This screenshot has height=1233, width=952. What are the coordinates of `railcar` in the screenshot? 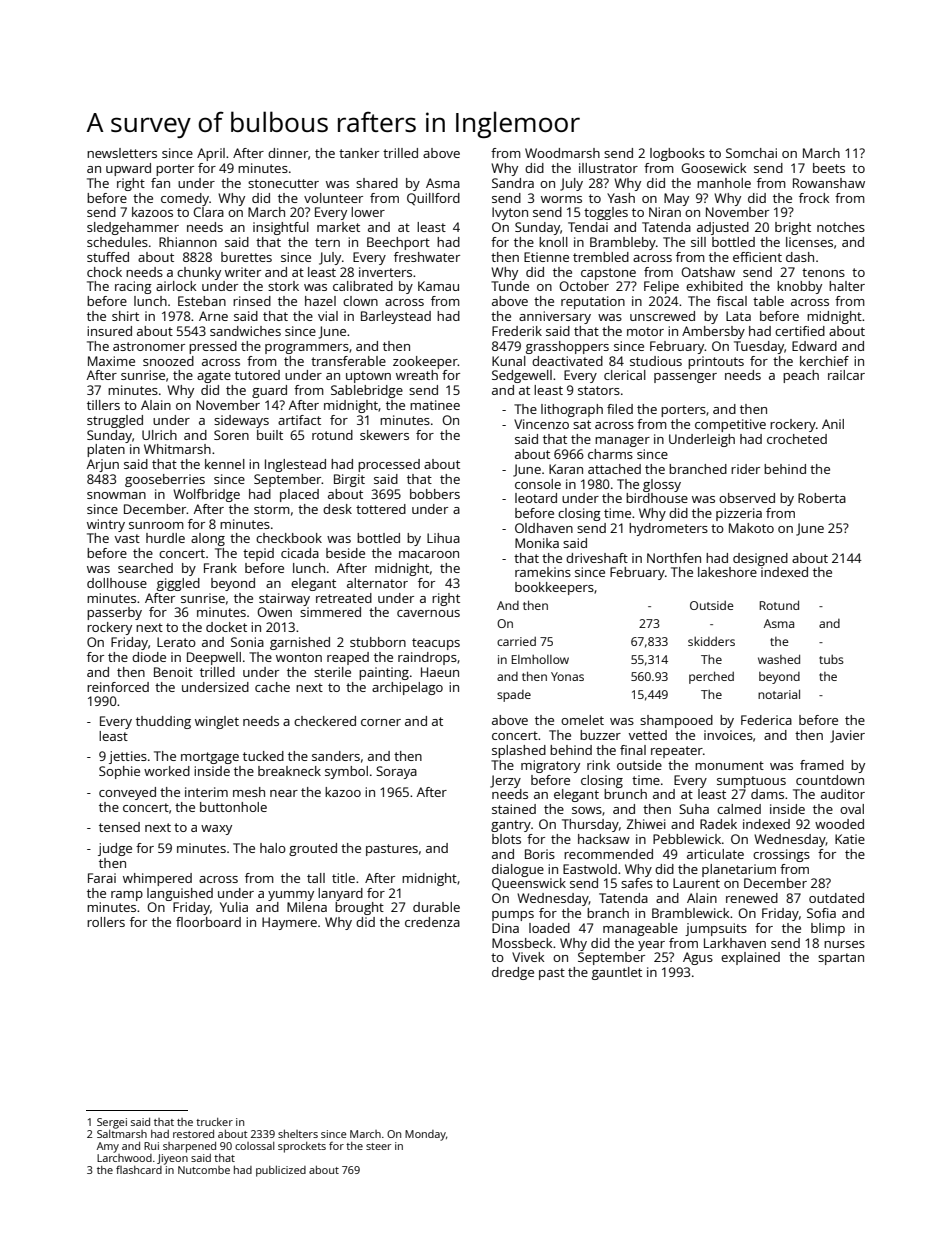 It's located at (846, 375).
